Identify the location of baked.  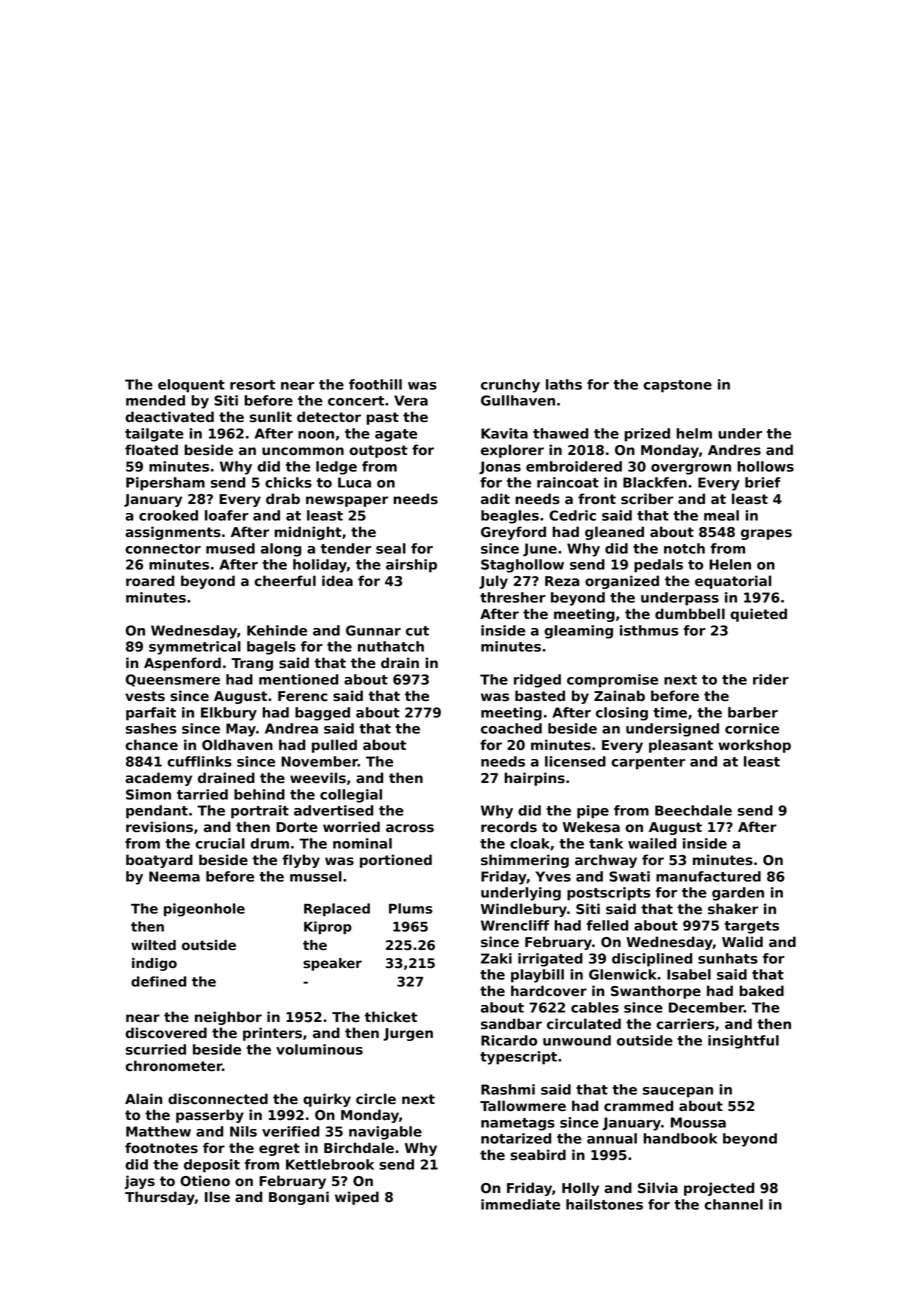
(761, 990).
